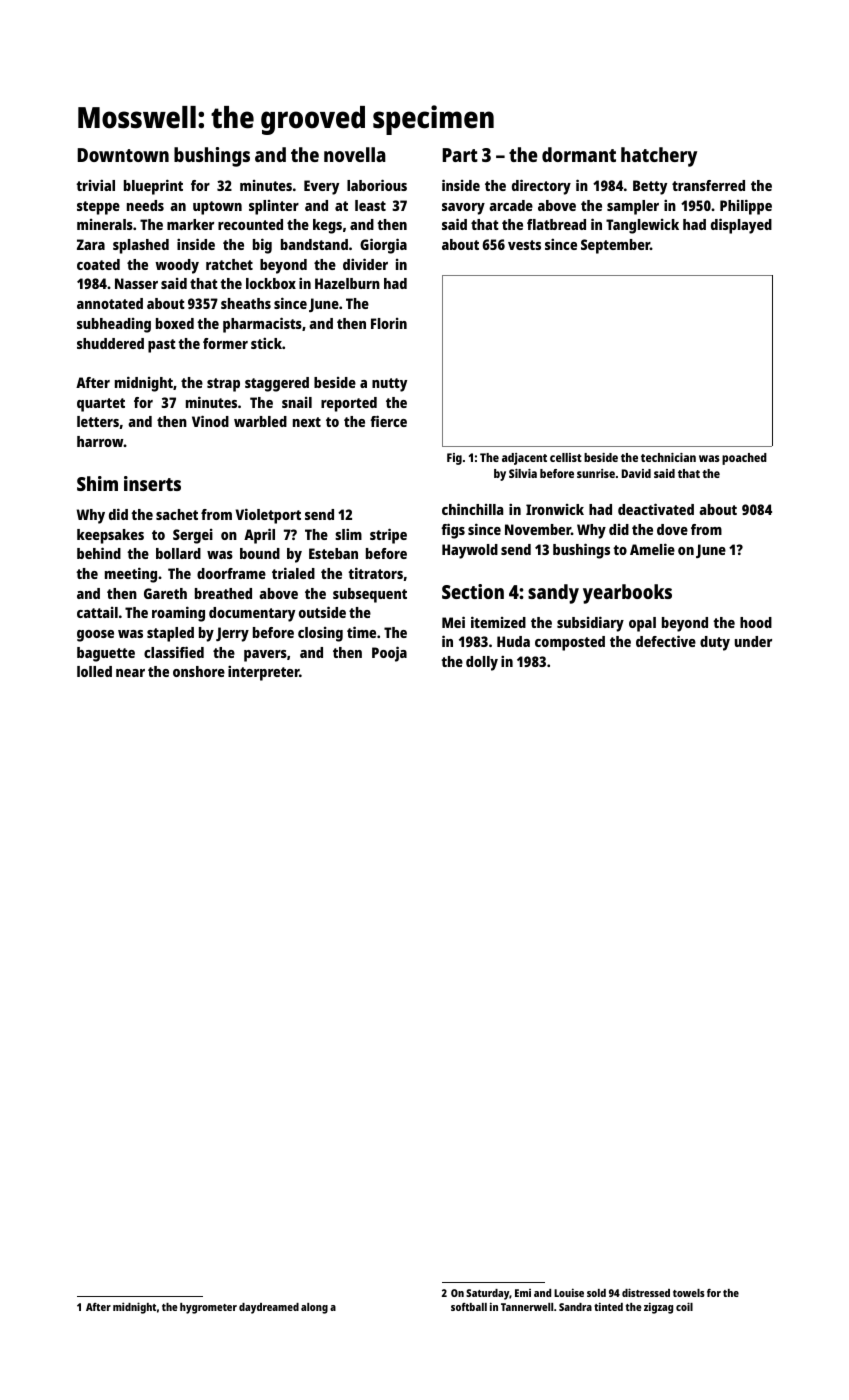  What do you see at coordinates (208, 1308) in the page?
I see `hygrometer` at bounding box center [208, 1308].
